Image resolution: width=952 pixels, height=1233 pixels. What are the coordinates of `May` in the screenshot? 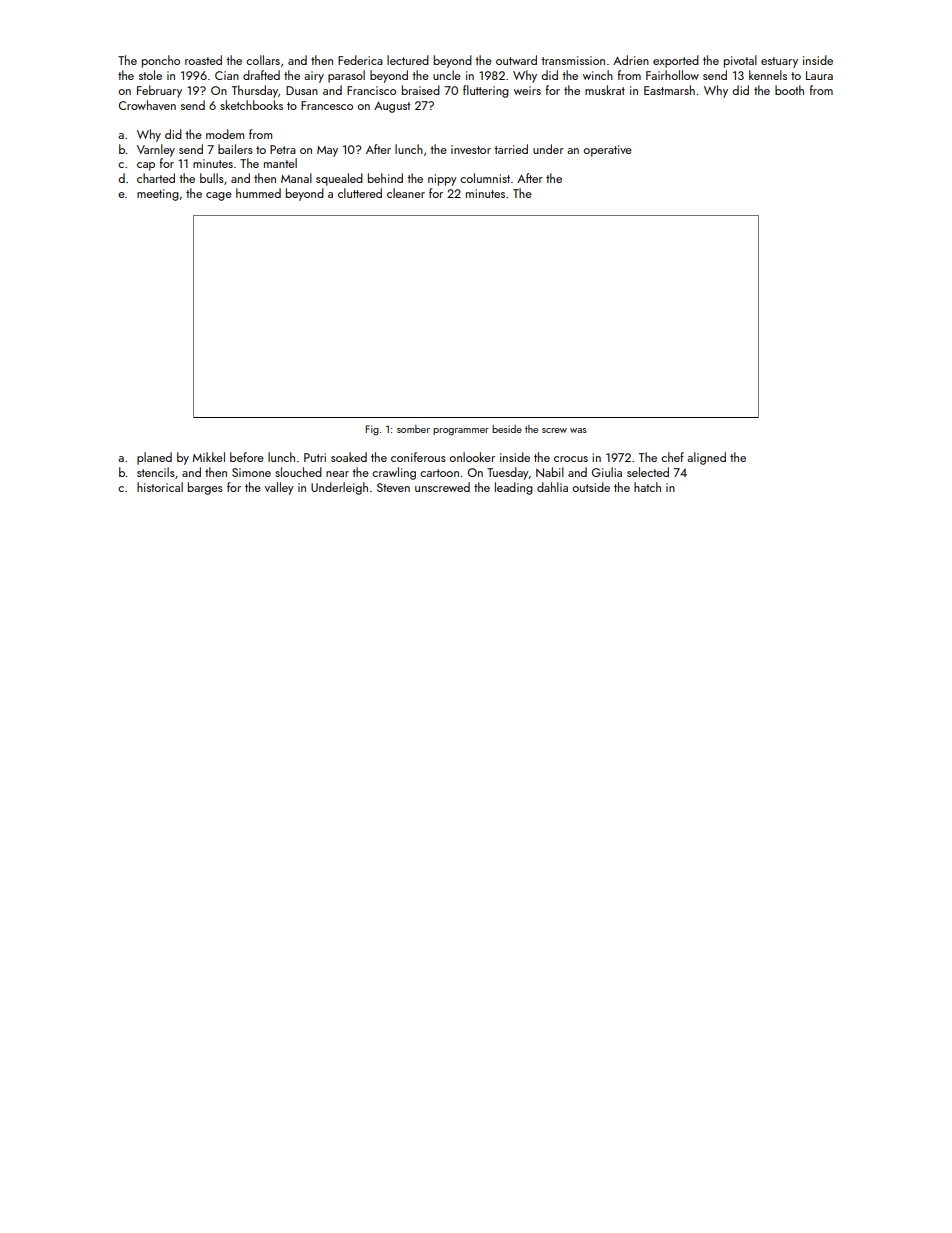 It's located at (327, 151).
